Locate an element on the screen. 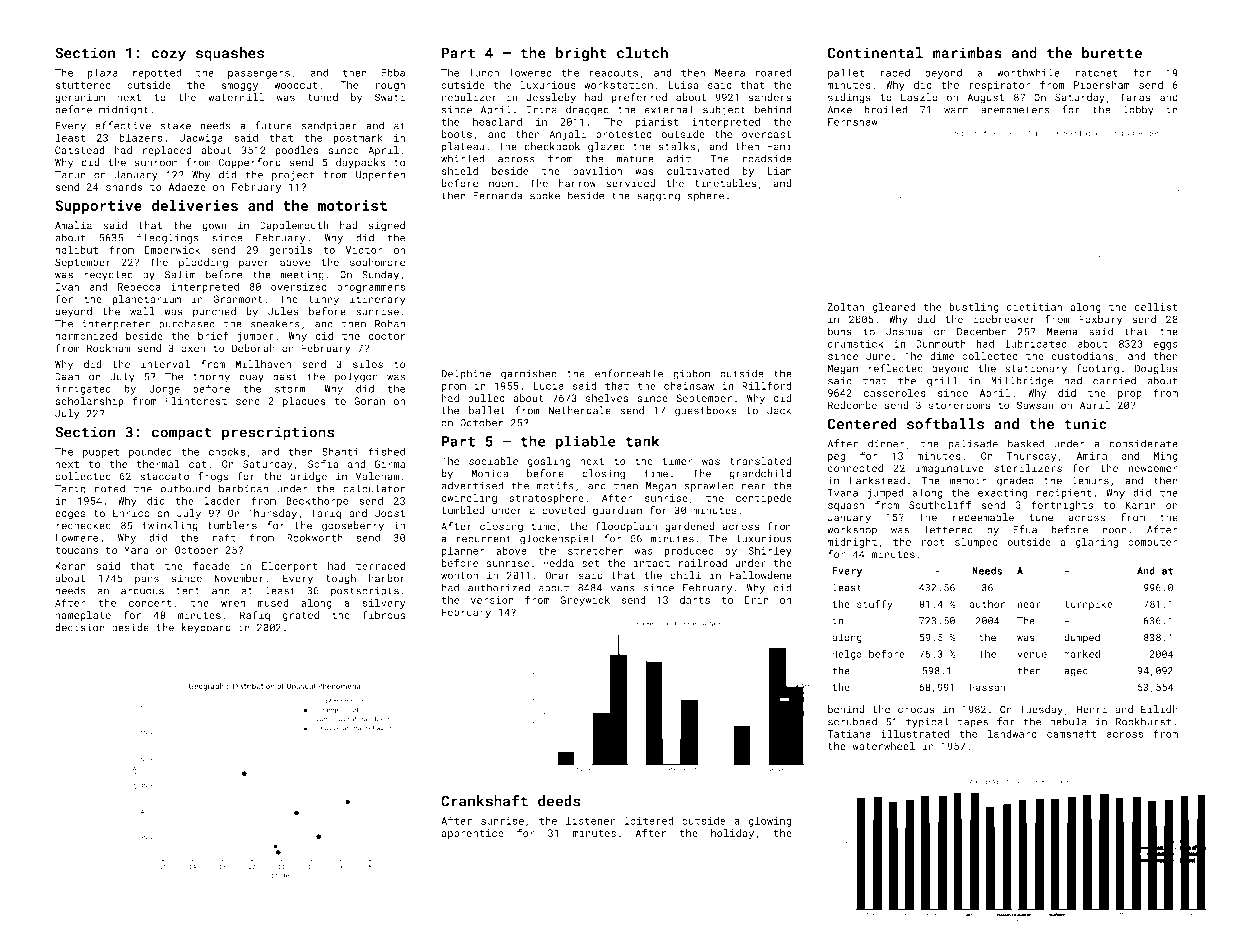 The height and width of the screenshot is (952, 1233). Jessleby is located at coordinates (551, 98).
